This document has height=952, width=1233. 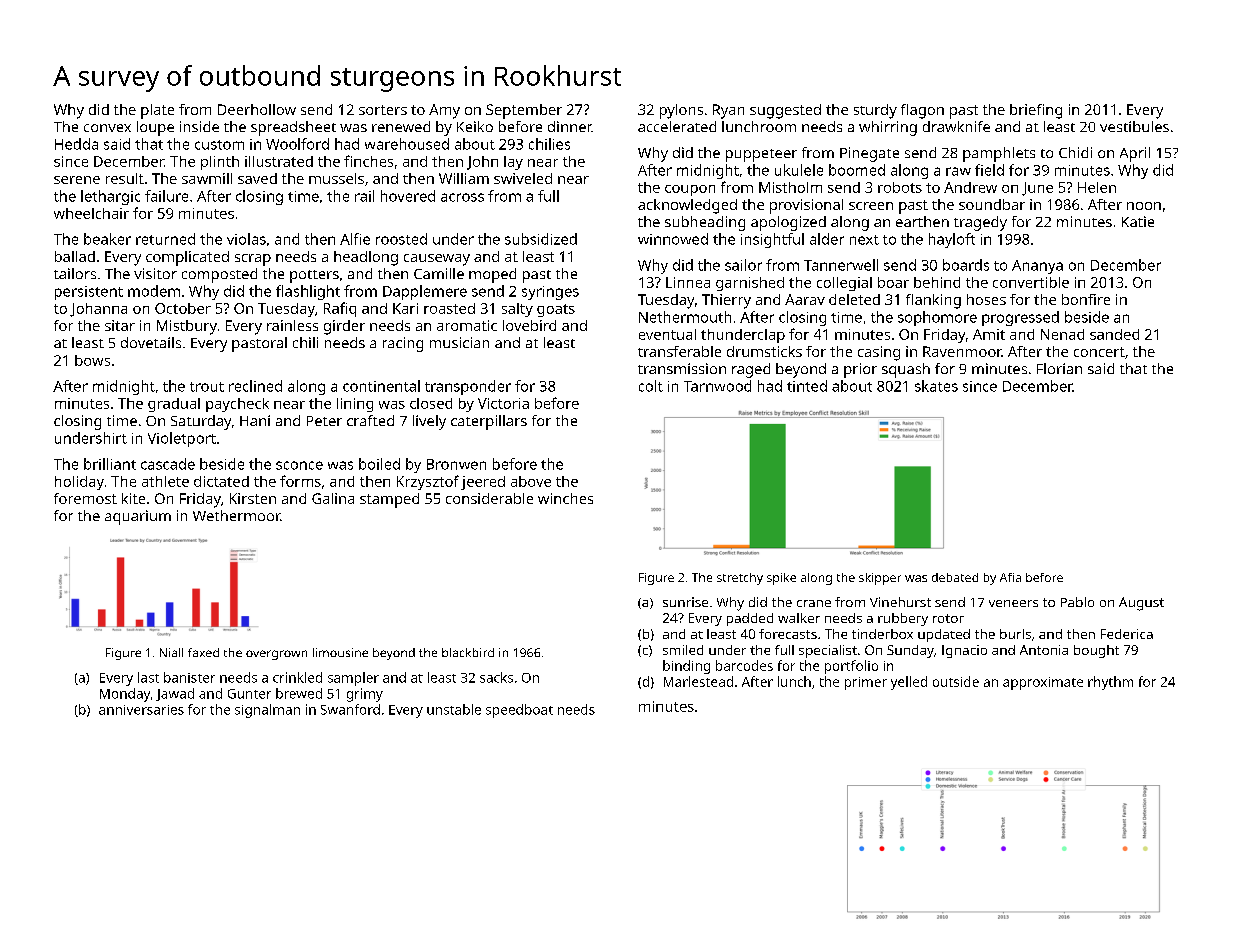 What do you see at coordinates (1059, 368) in the document?
I see `Florian` at bounding box center [1059, 368].
